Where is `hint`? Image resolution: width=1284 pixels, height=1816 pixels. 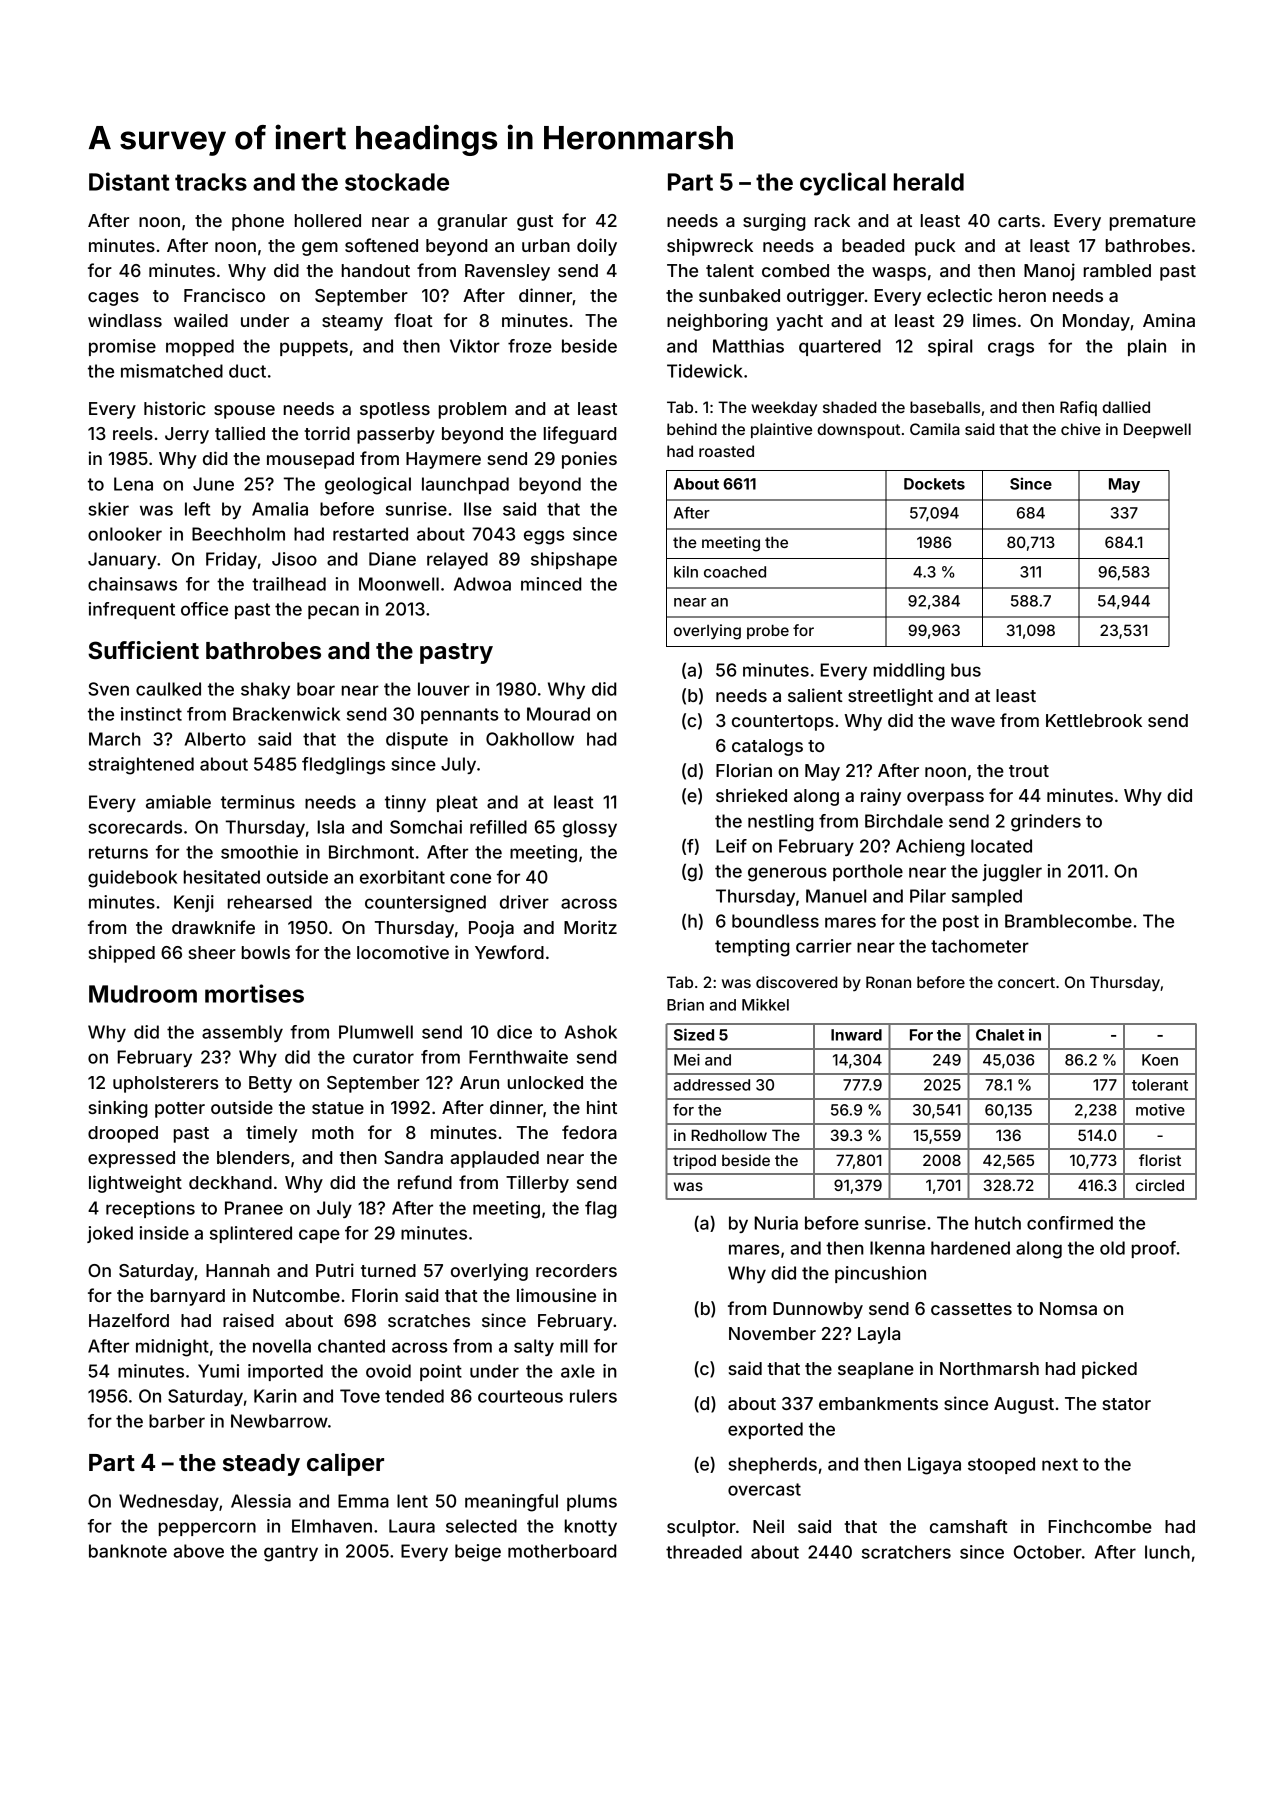 hint is located at coordinates (602, 1107).
